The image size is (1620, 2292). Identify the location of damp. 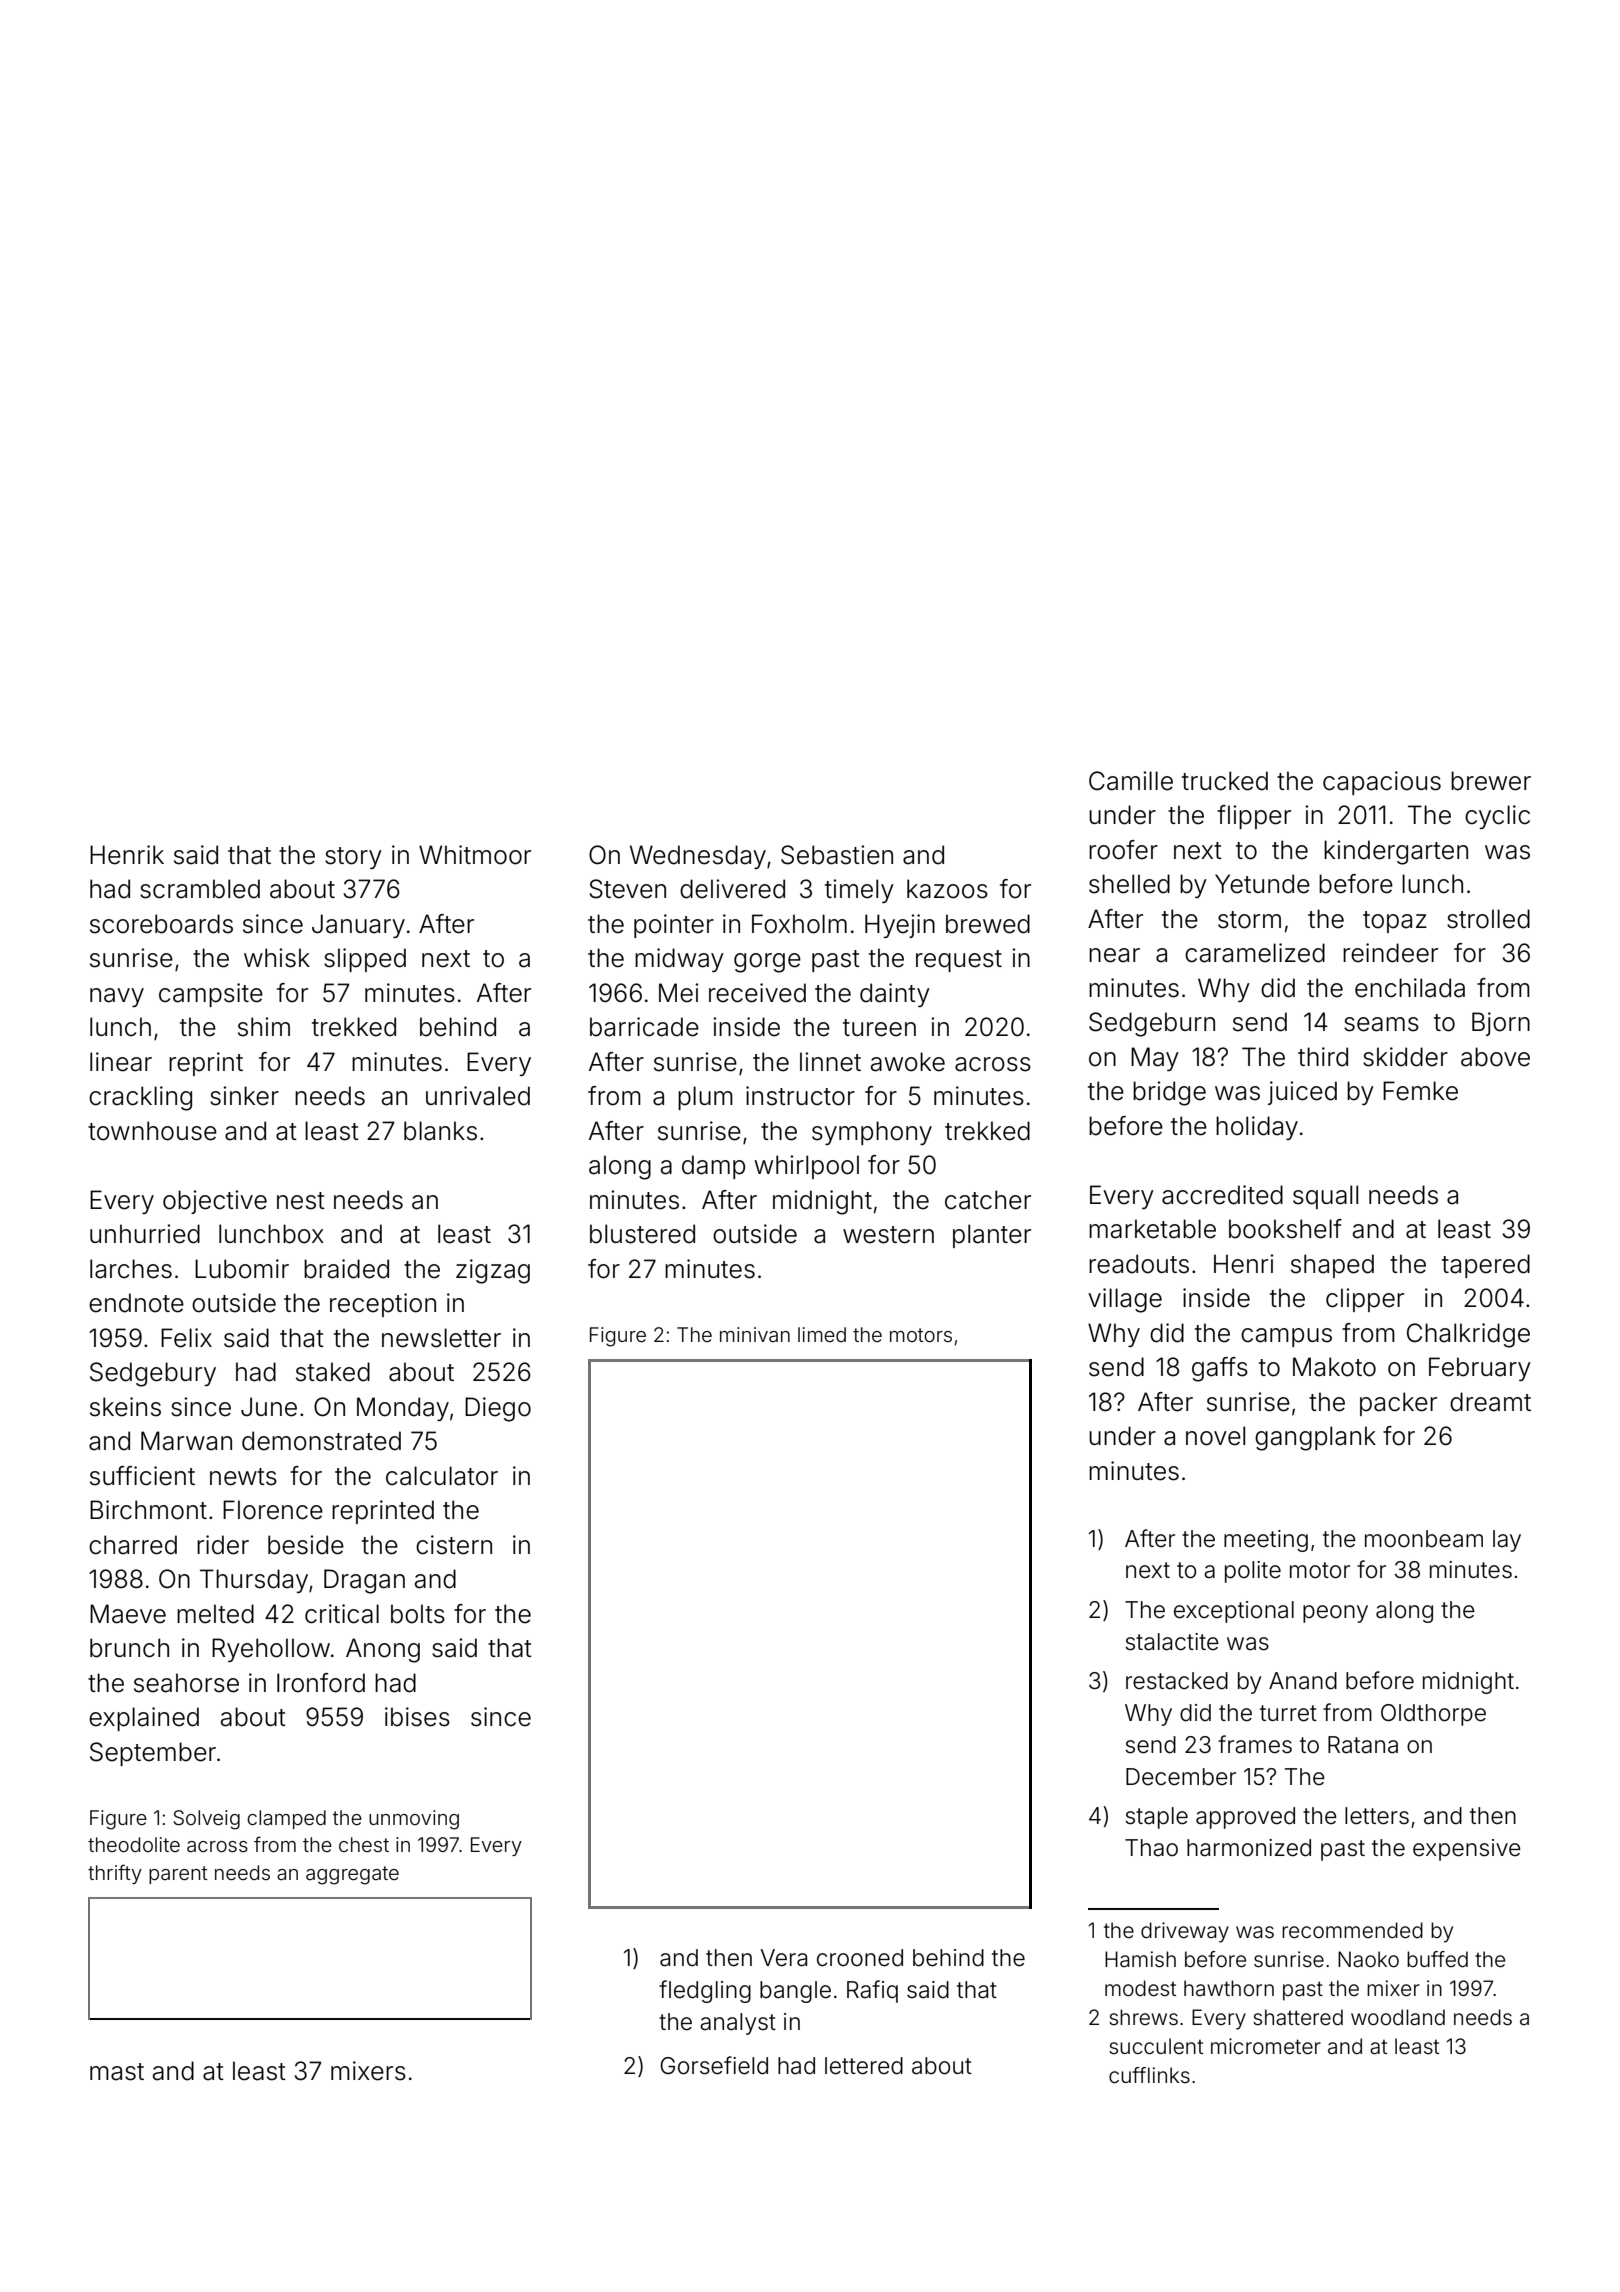
(713, 1167).
